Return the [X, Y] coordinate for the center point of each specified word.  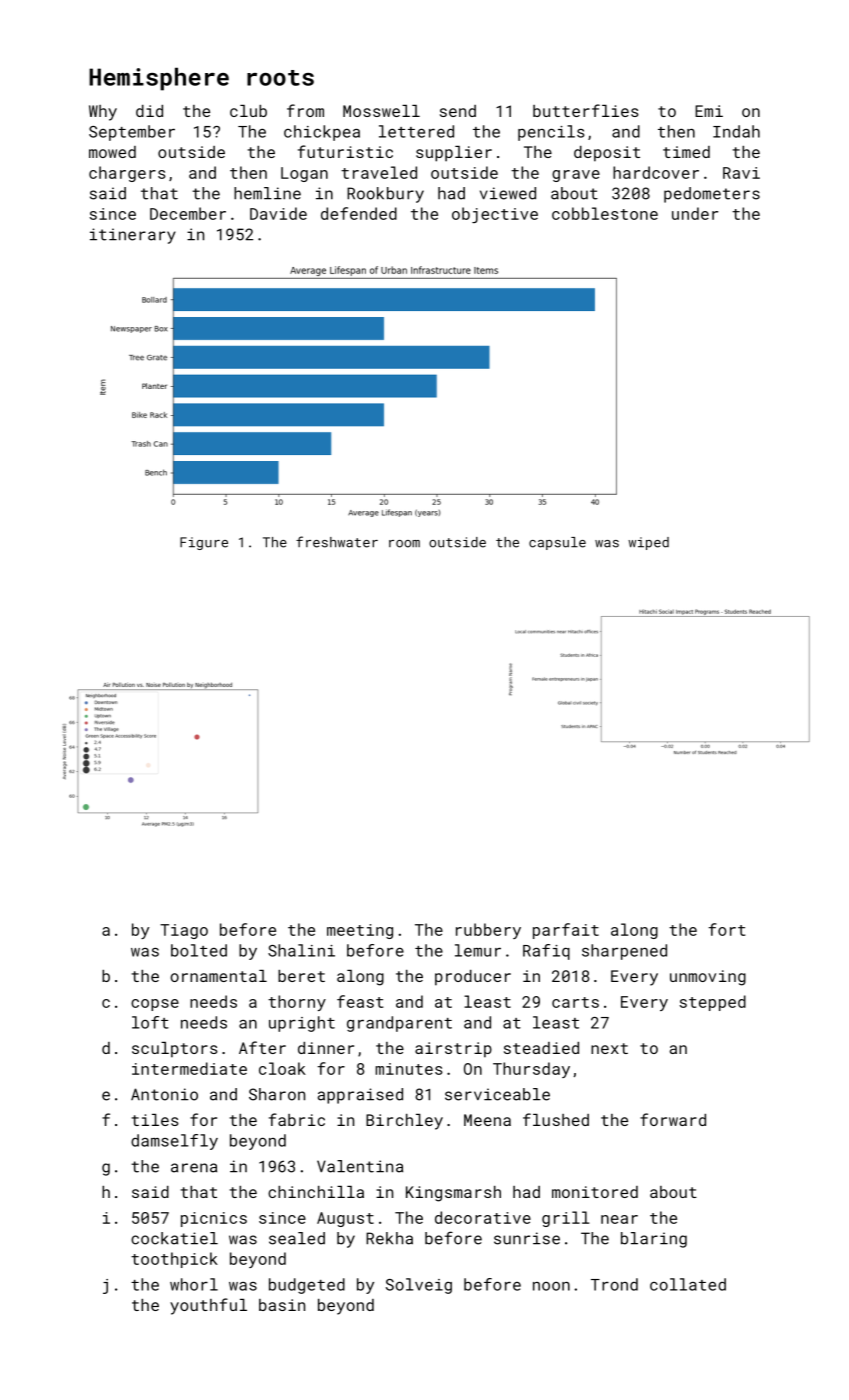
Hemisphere [159, 79]
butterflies [586, 110]
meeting [360, 931]
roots [280, 78]
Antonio [164, 1094]
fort [726, 929]
